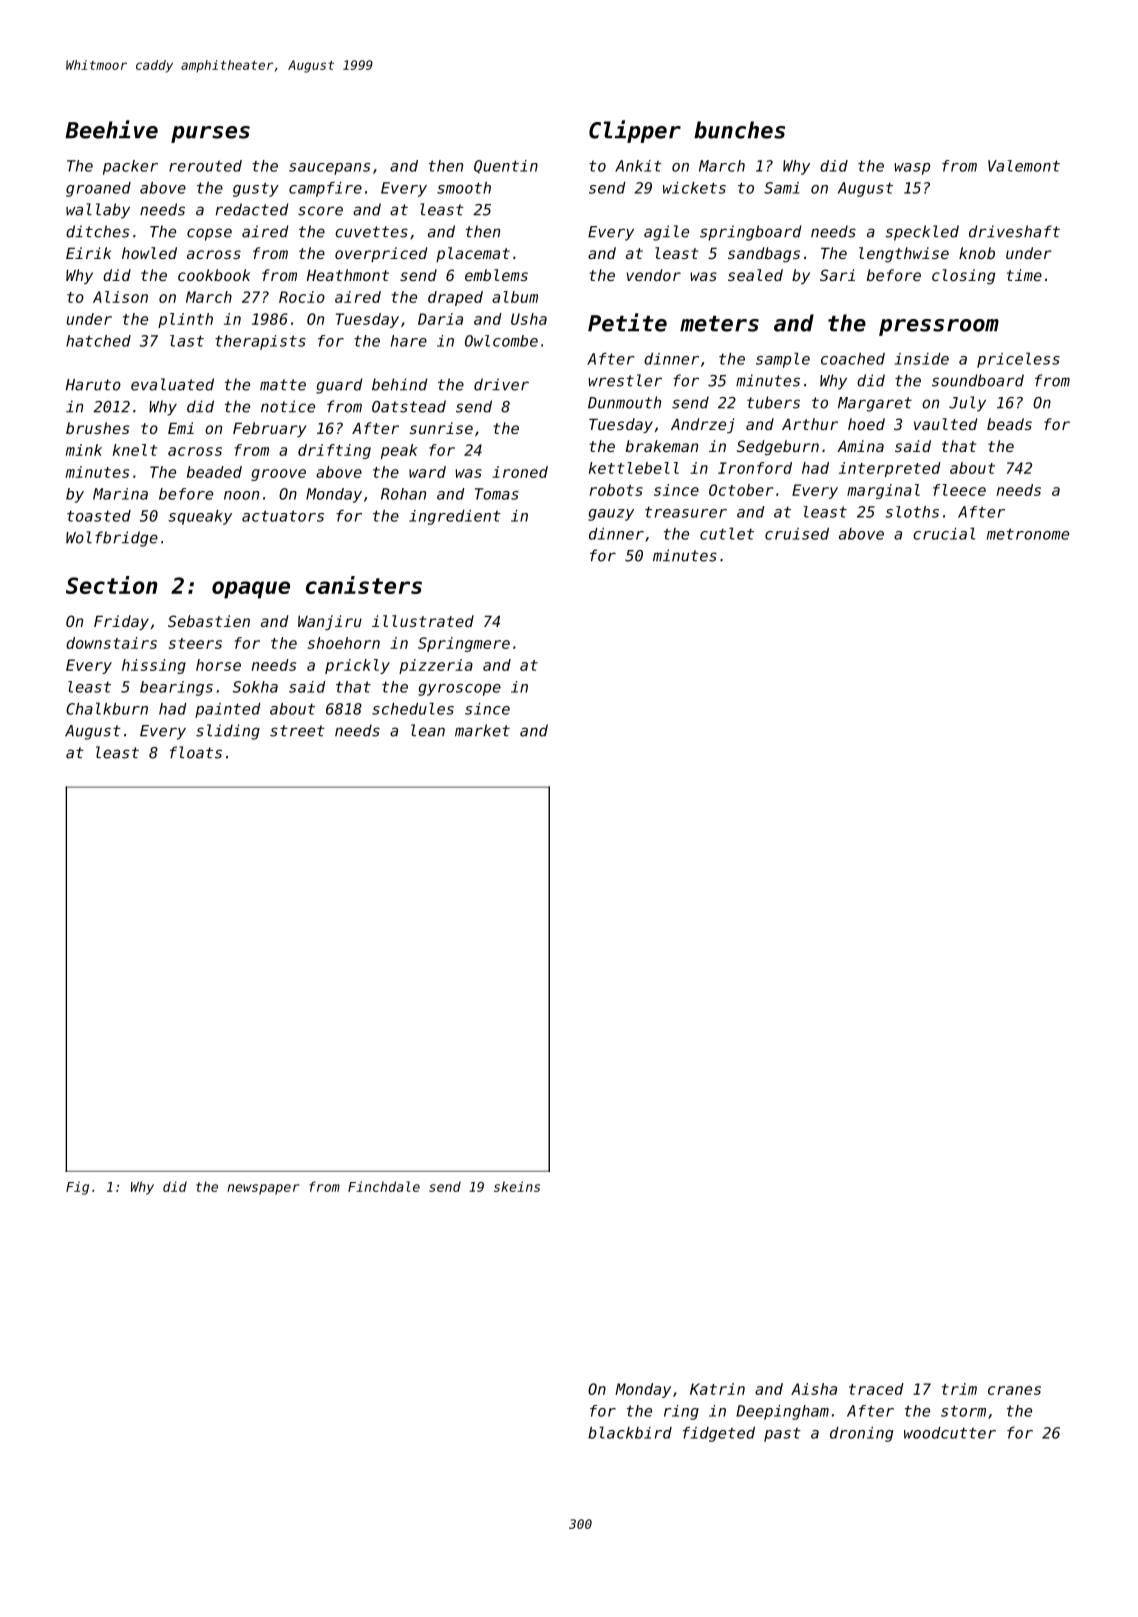 This document has height=1617, width=1138. What do you see at coordinates (719, 1434) in the document?
I see `fidgeted` at bounding box center [719, 1434].
